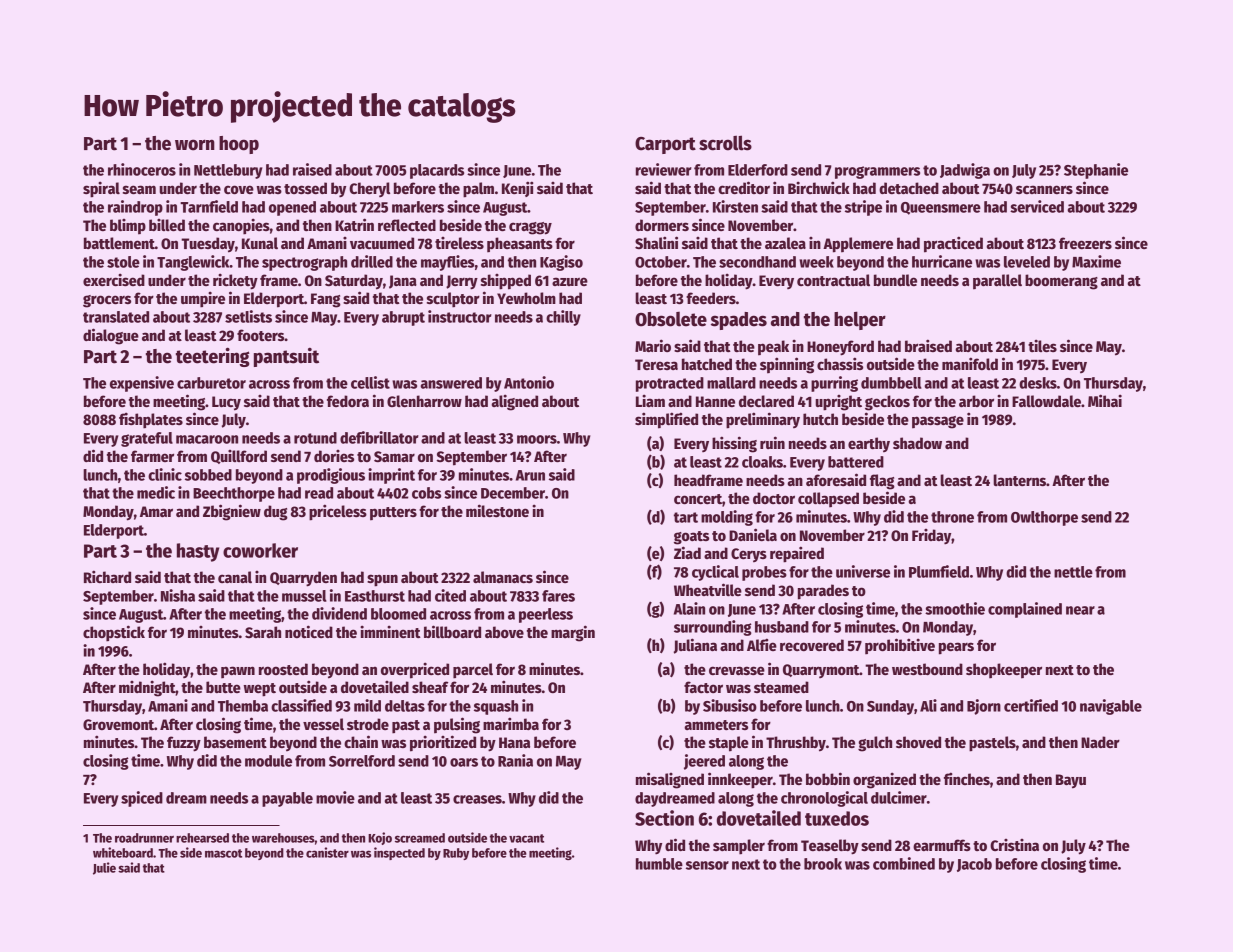 The width and height of the screenshot is (1233, 952). I want to click on fedora, so click(348, 401).
